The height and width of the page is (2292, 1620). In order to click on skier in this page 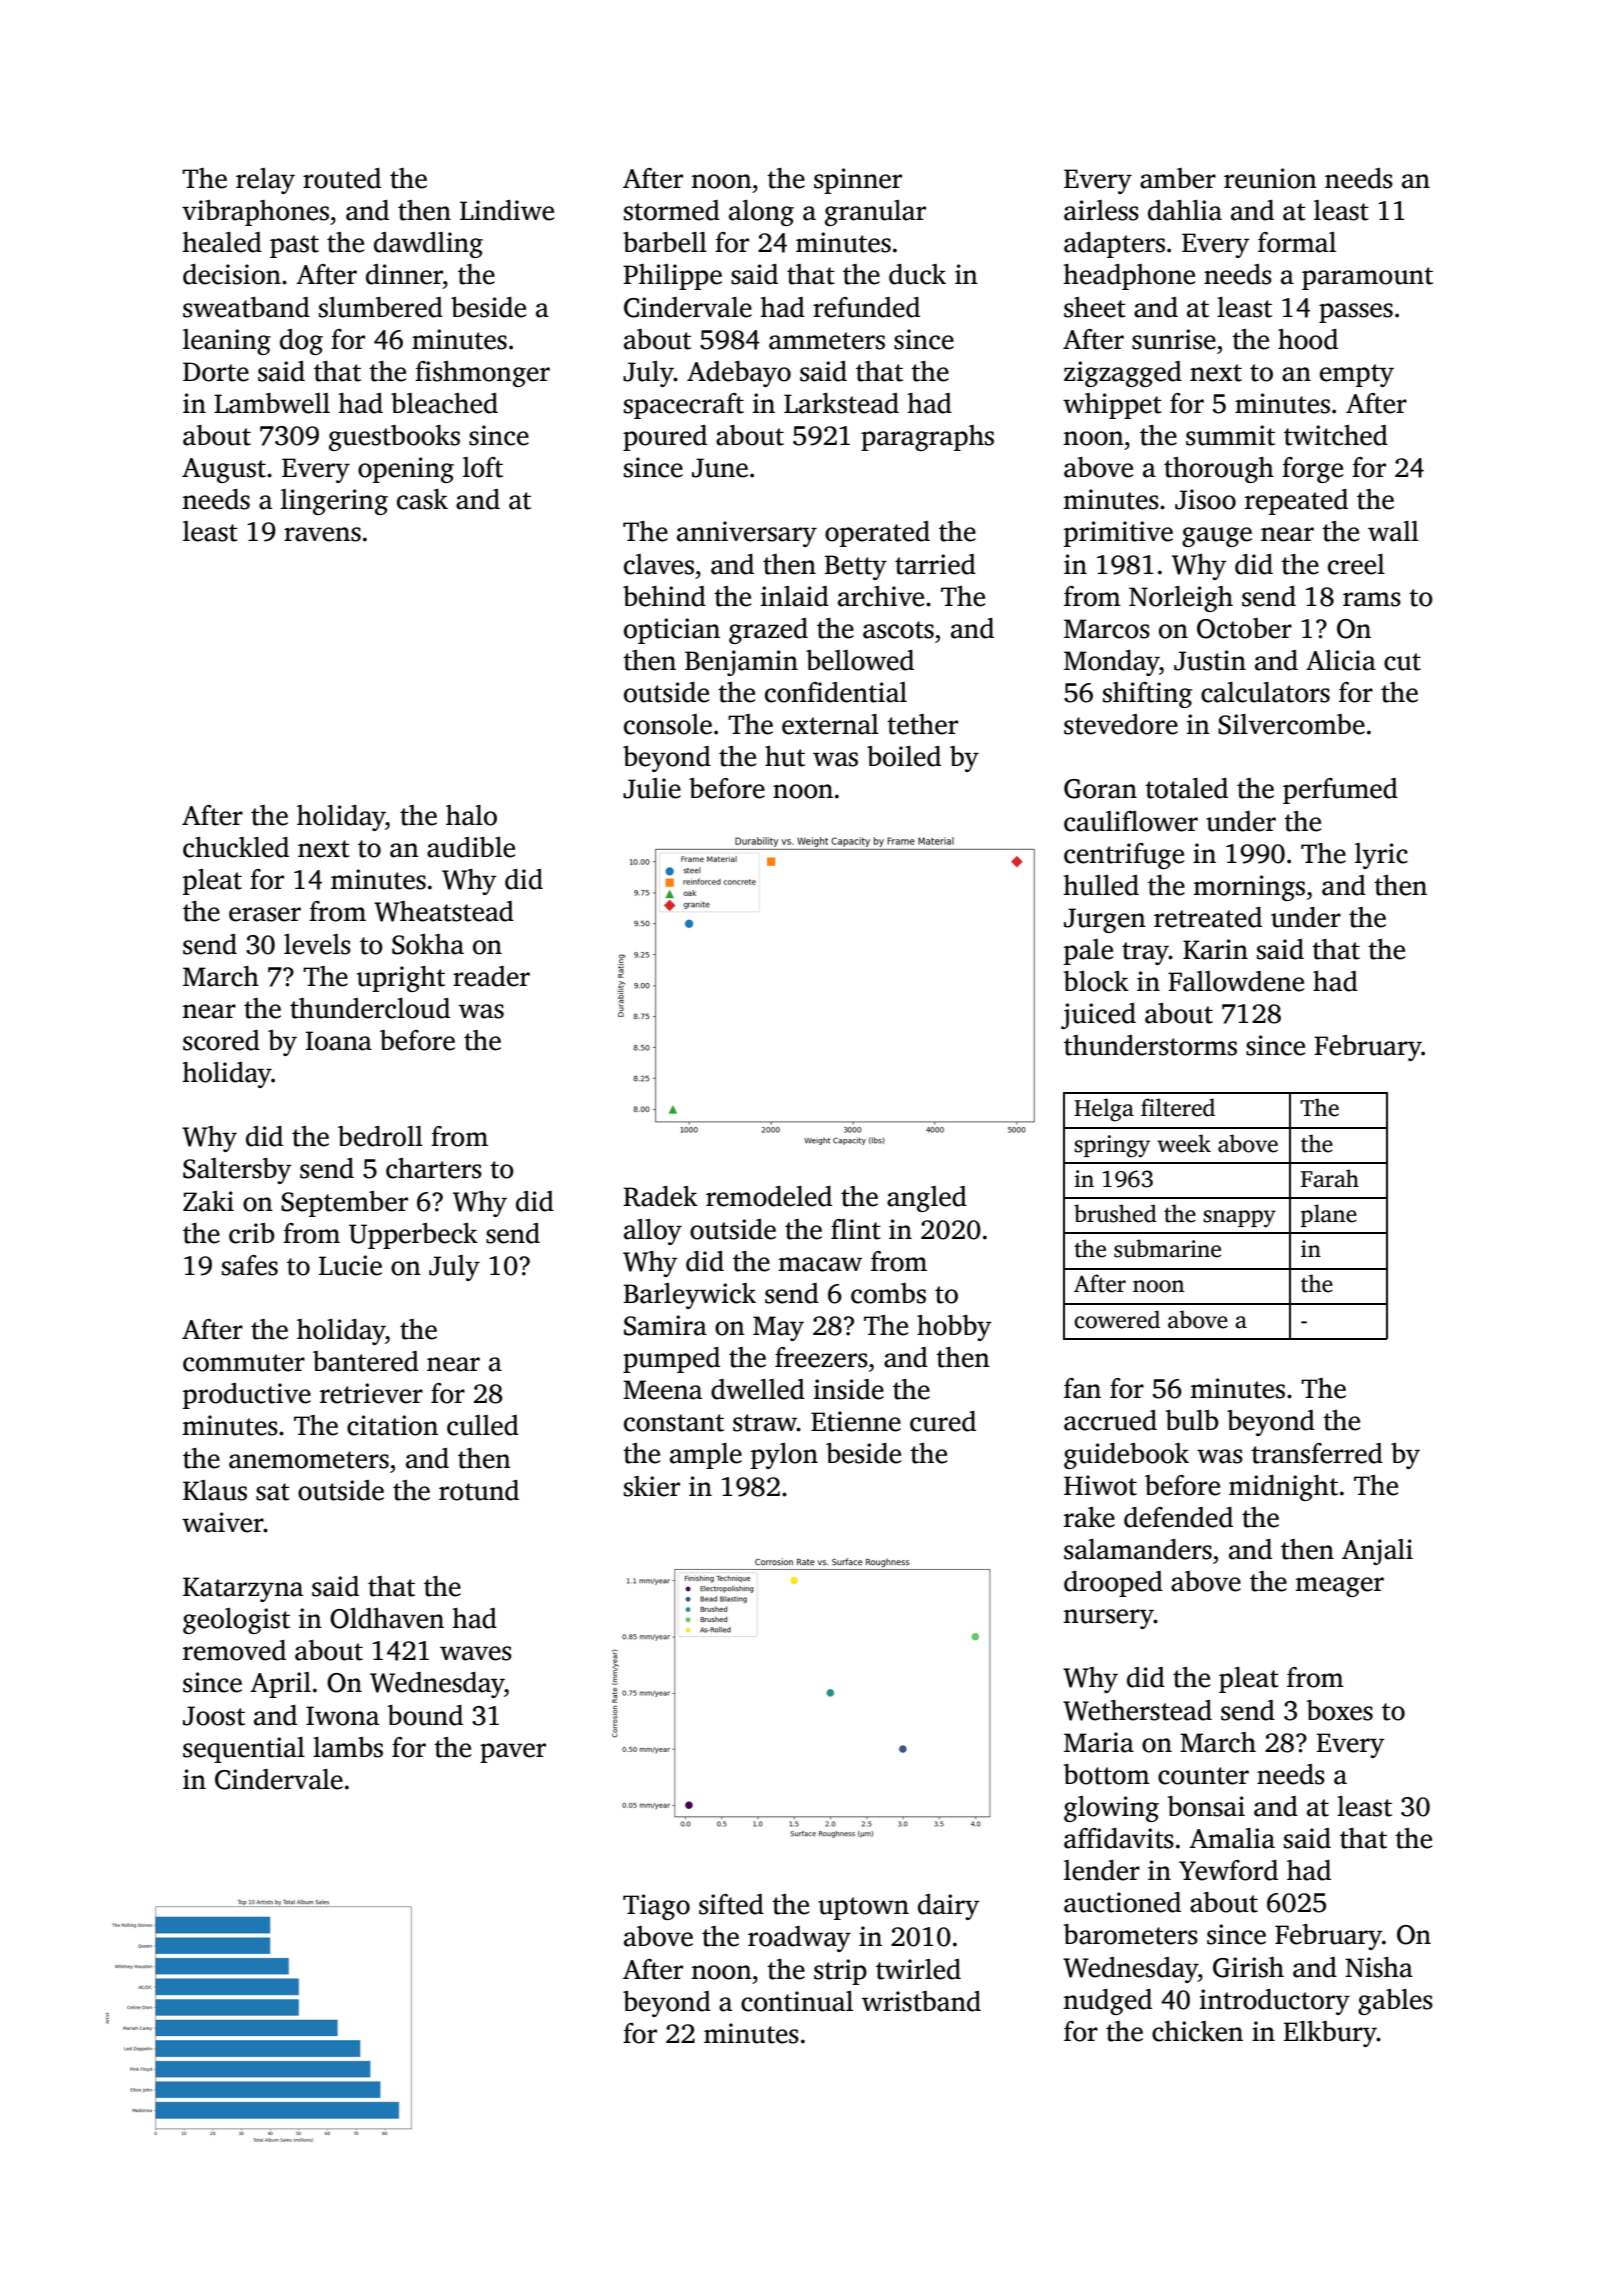, I will do `click(652, 1486)`.
